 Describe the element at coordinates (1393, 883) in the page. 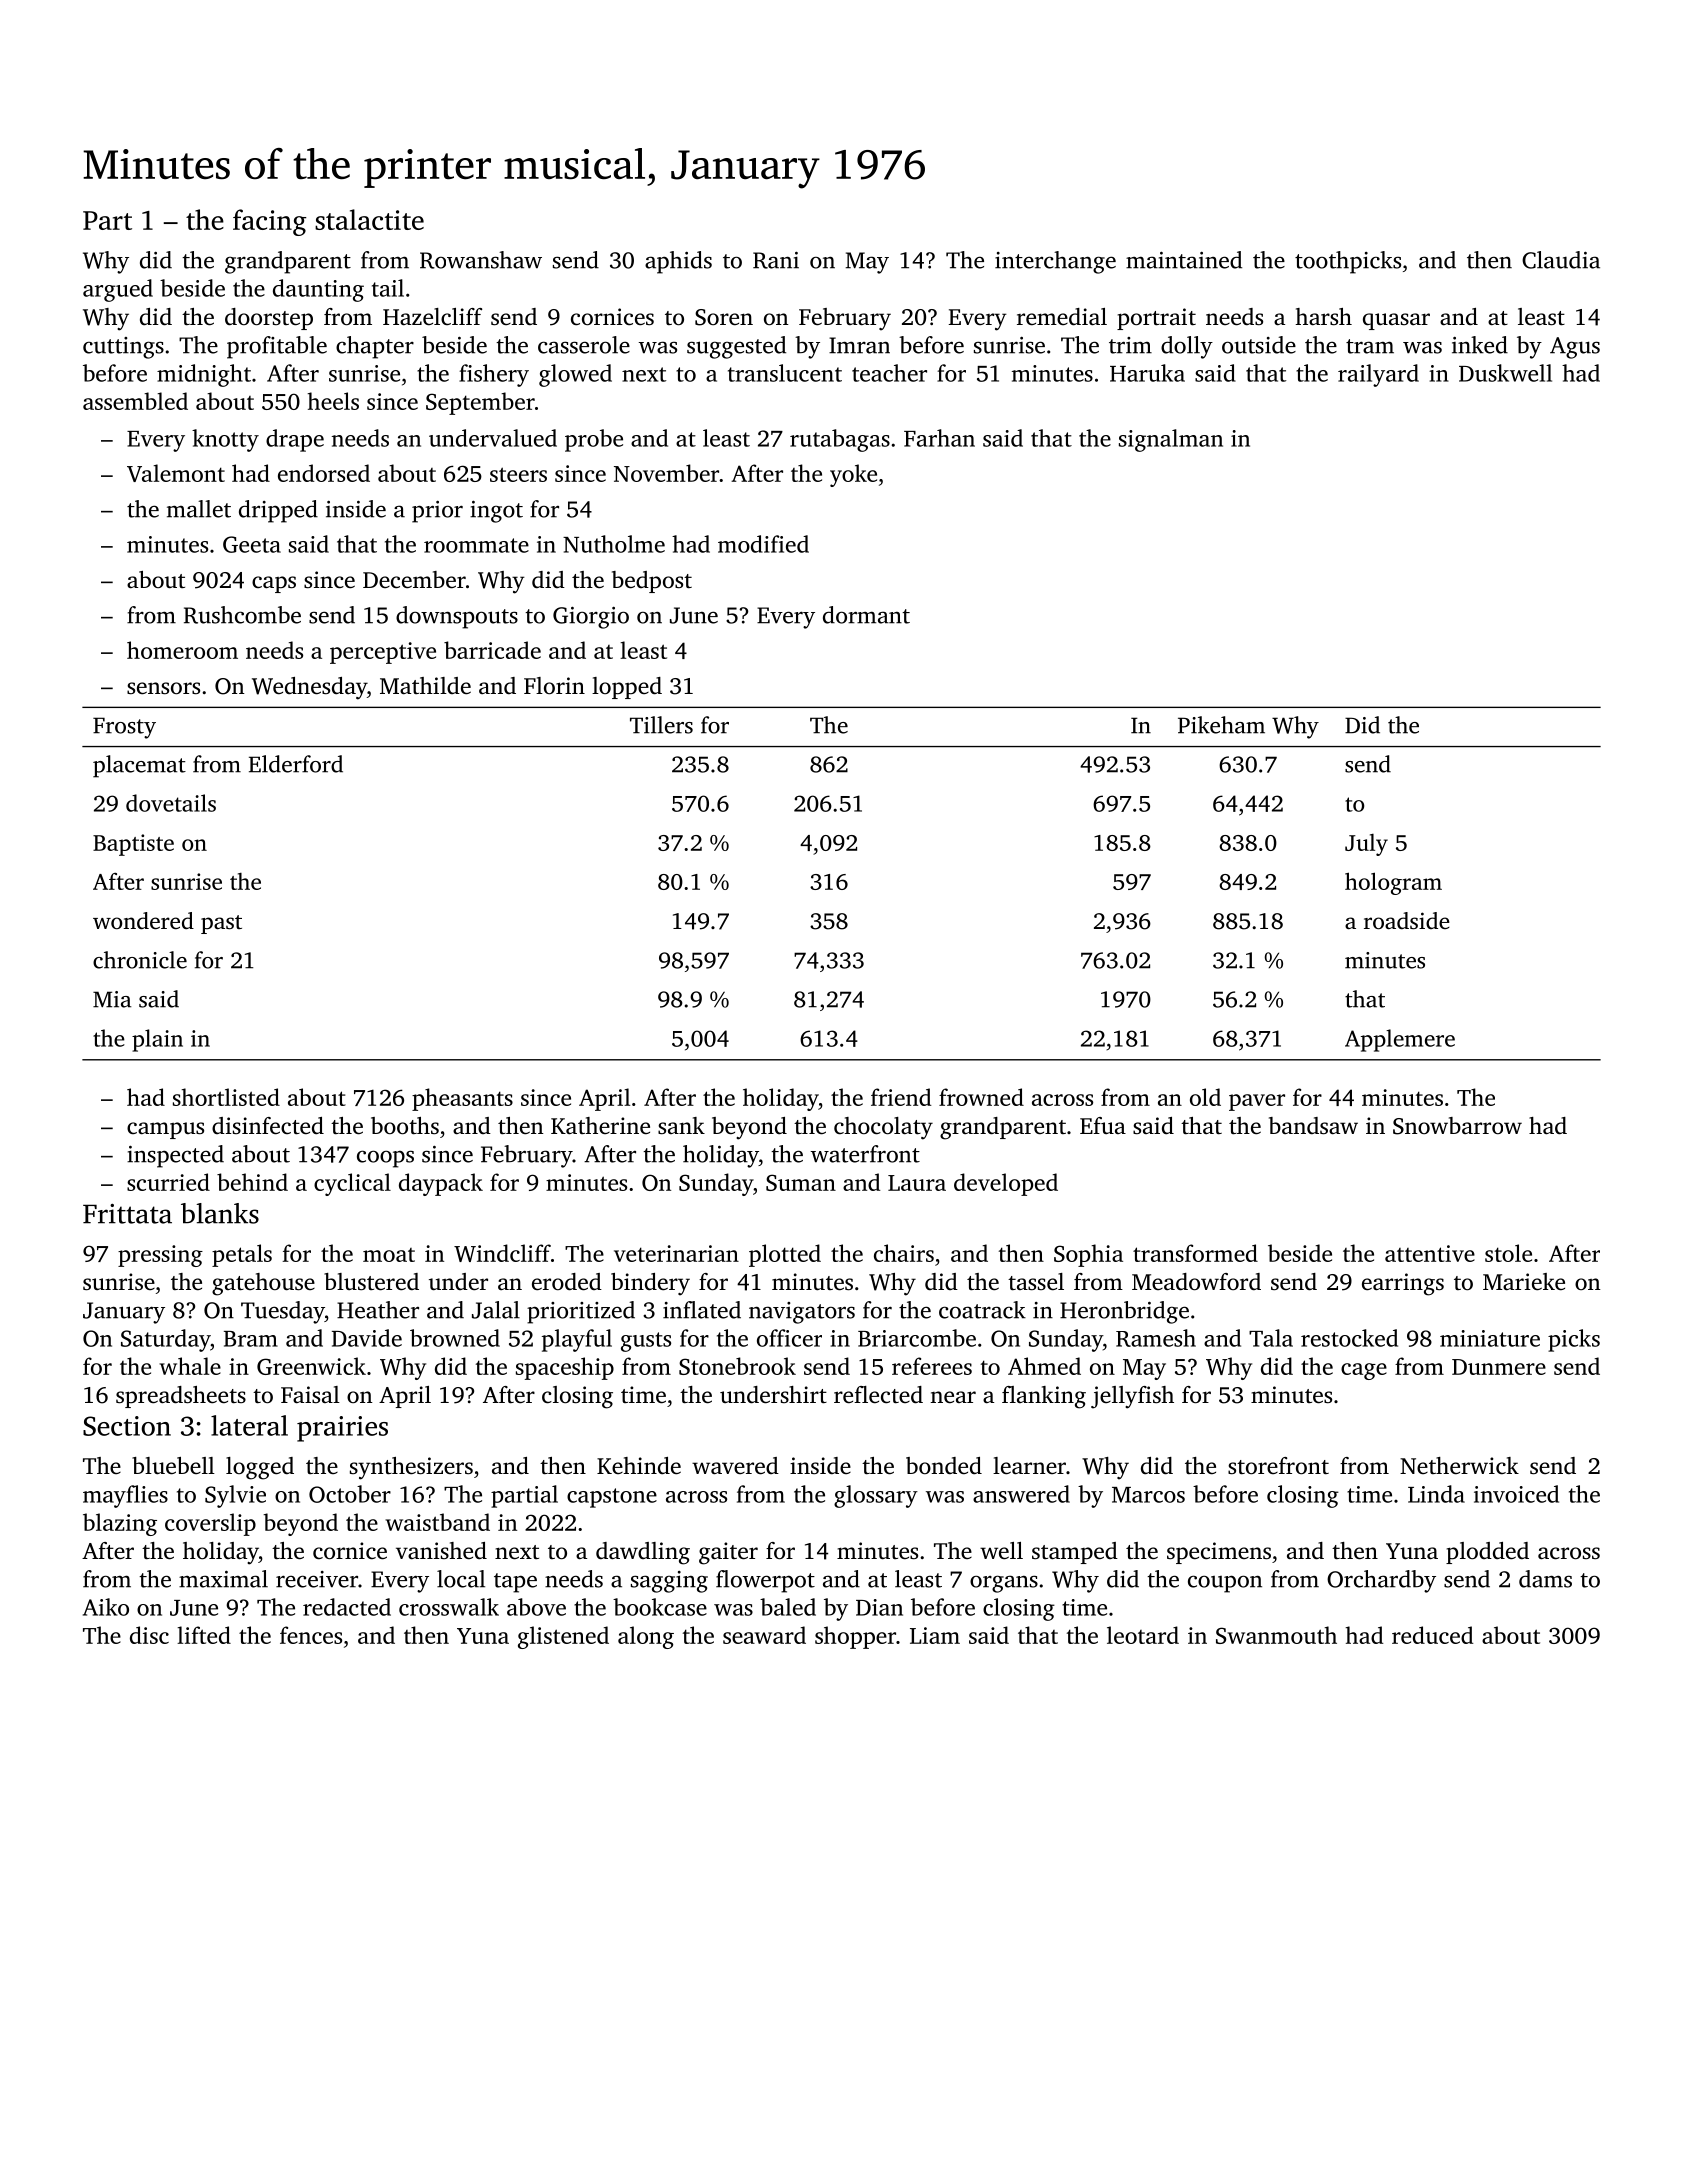

I see `hologram` at that location.
